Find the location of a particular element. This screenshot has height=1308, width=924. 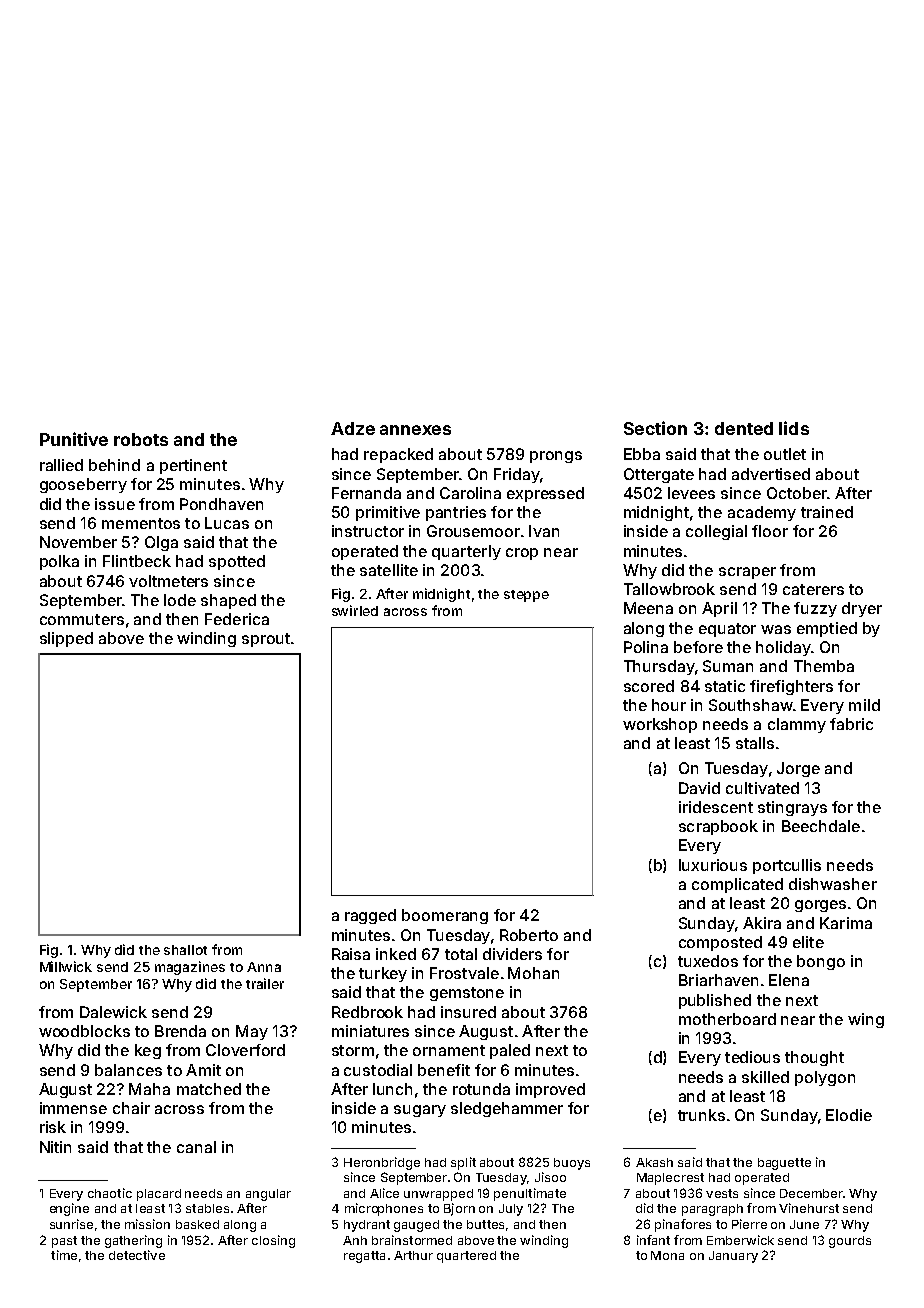

shaped is located at coordinates (228, 601).
